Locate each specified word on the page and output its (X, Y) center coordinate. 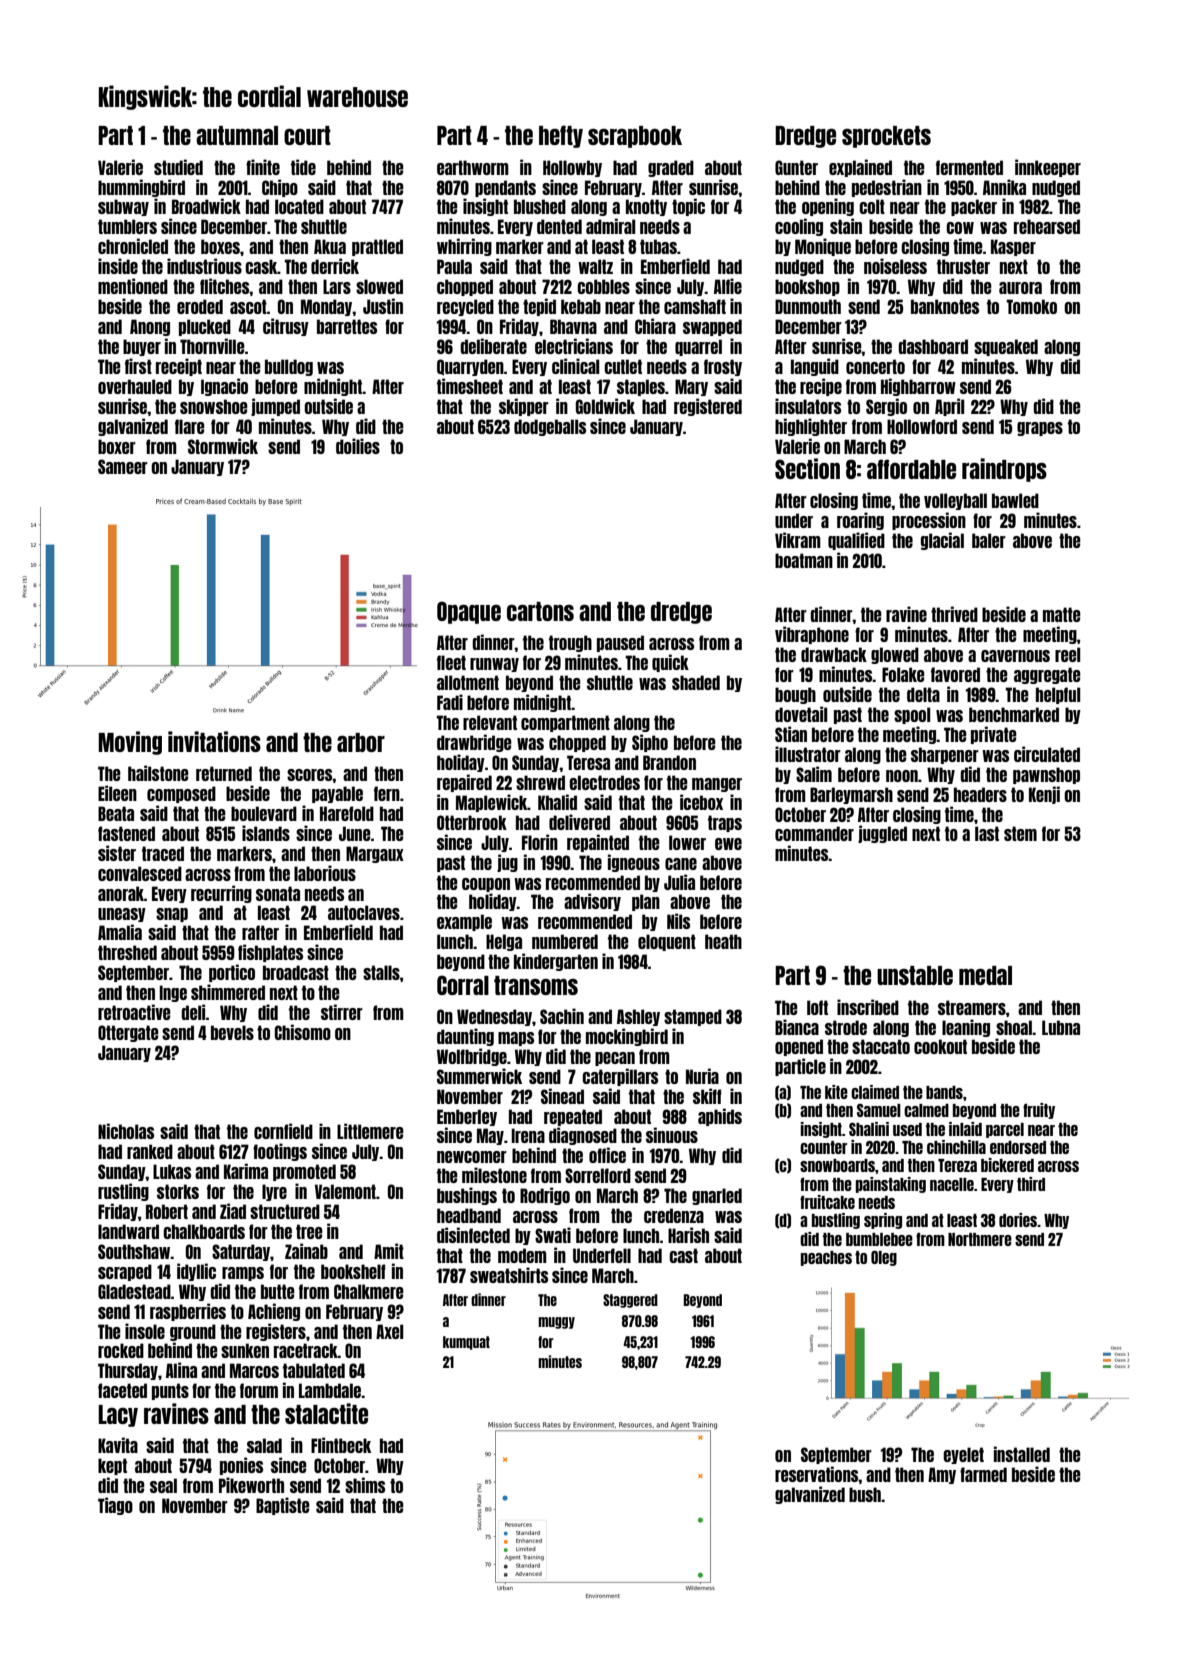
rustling (123, 1192)
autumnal (237, 135)
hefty (561, 136)
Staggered (630, 1301)
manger (717, 785)
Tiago (115, 1506)
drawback (834, 654)
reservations (817, 1474)
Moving (130, 743)
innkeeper (1048, 168)
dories (1018, 1220)
